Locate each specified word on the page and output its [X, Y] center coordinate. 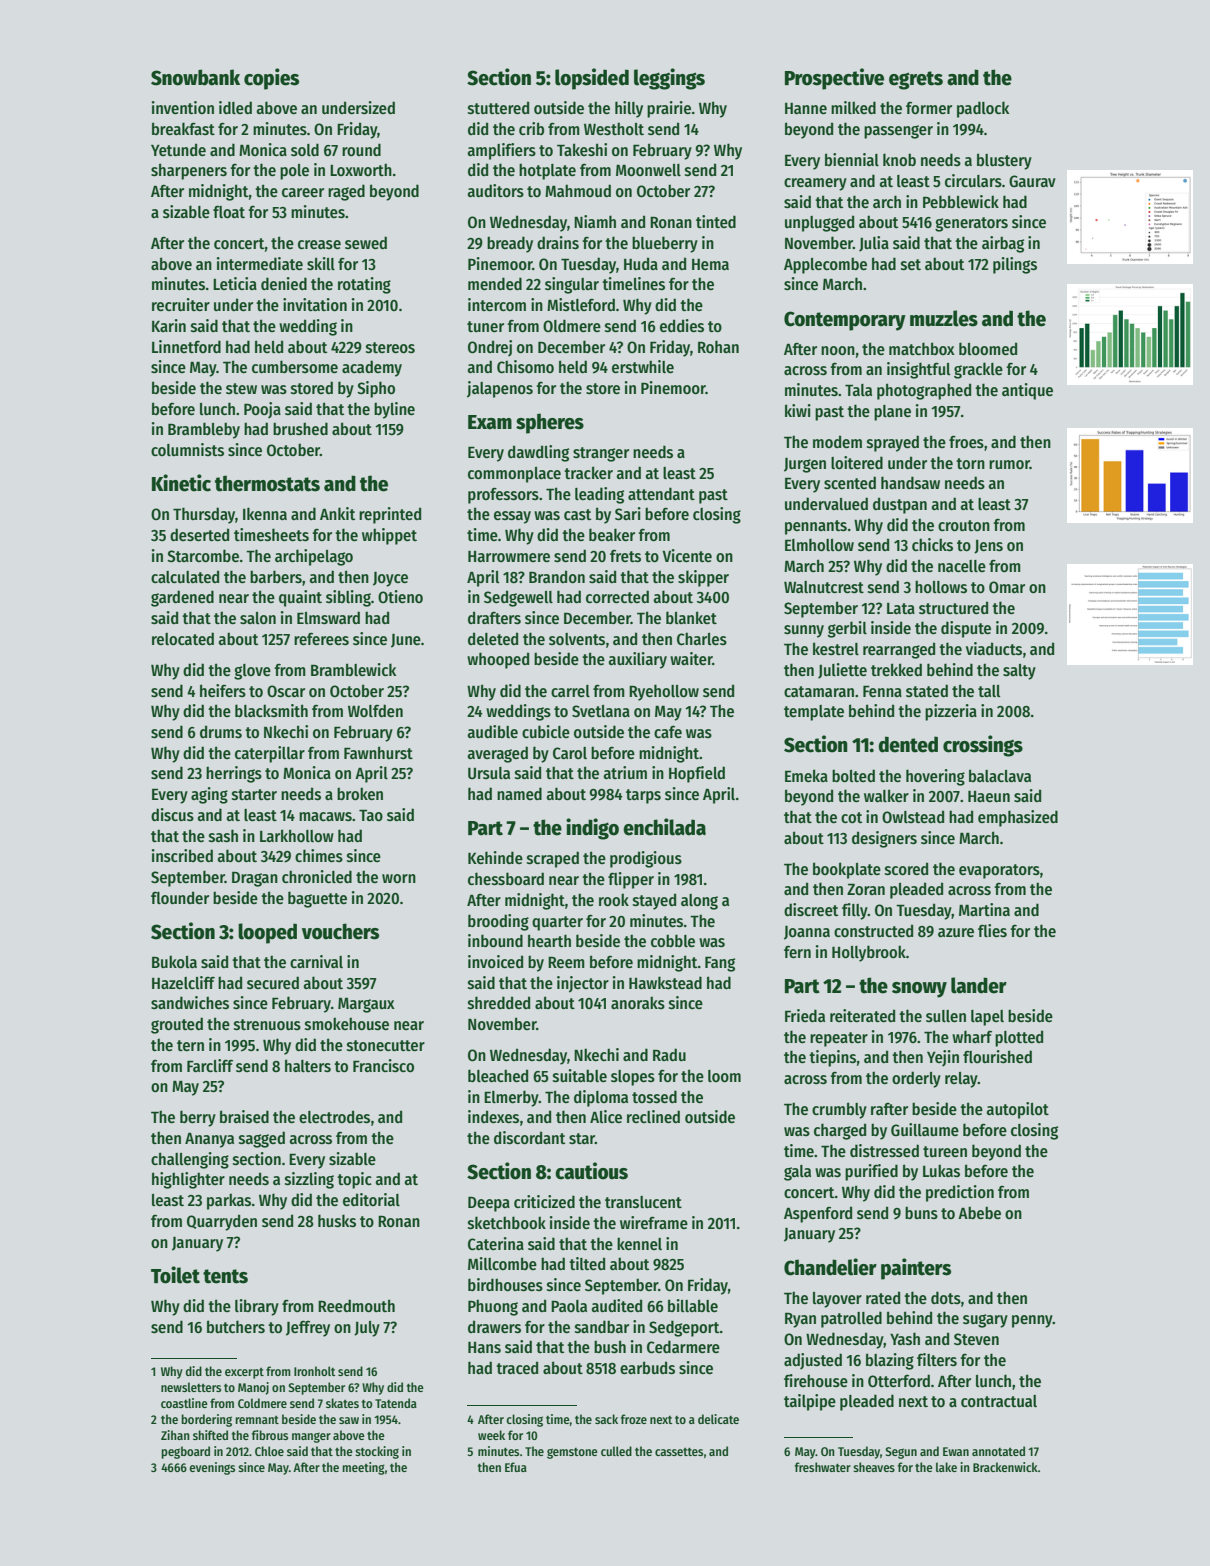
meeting [363, 1468]
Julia [874, 244]
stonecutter [386, 1046]
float [229, 211]
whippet [389, 536]
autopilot [1017, 1110]
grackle [978, 370]
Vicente [687, 556]
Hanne [806, 108]
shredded [499, 1003]
